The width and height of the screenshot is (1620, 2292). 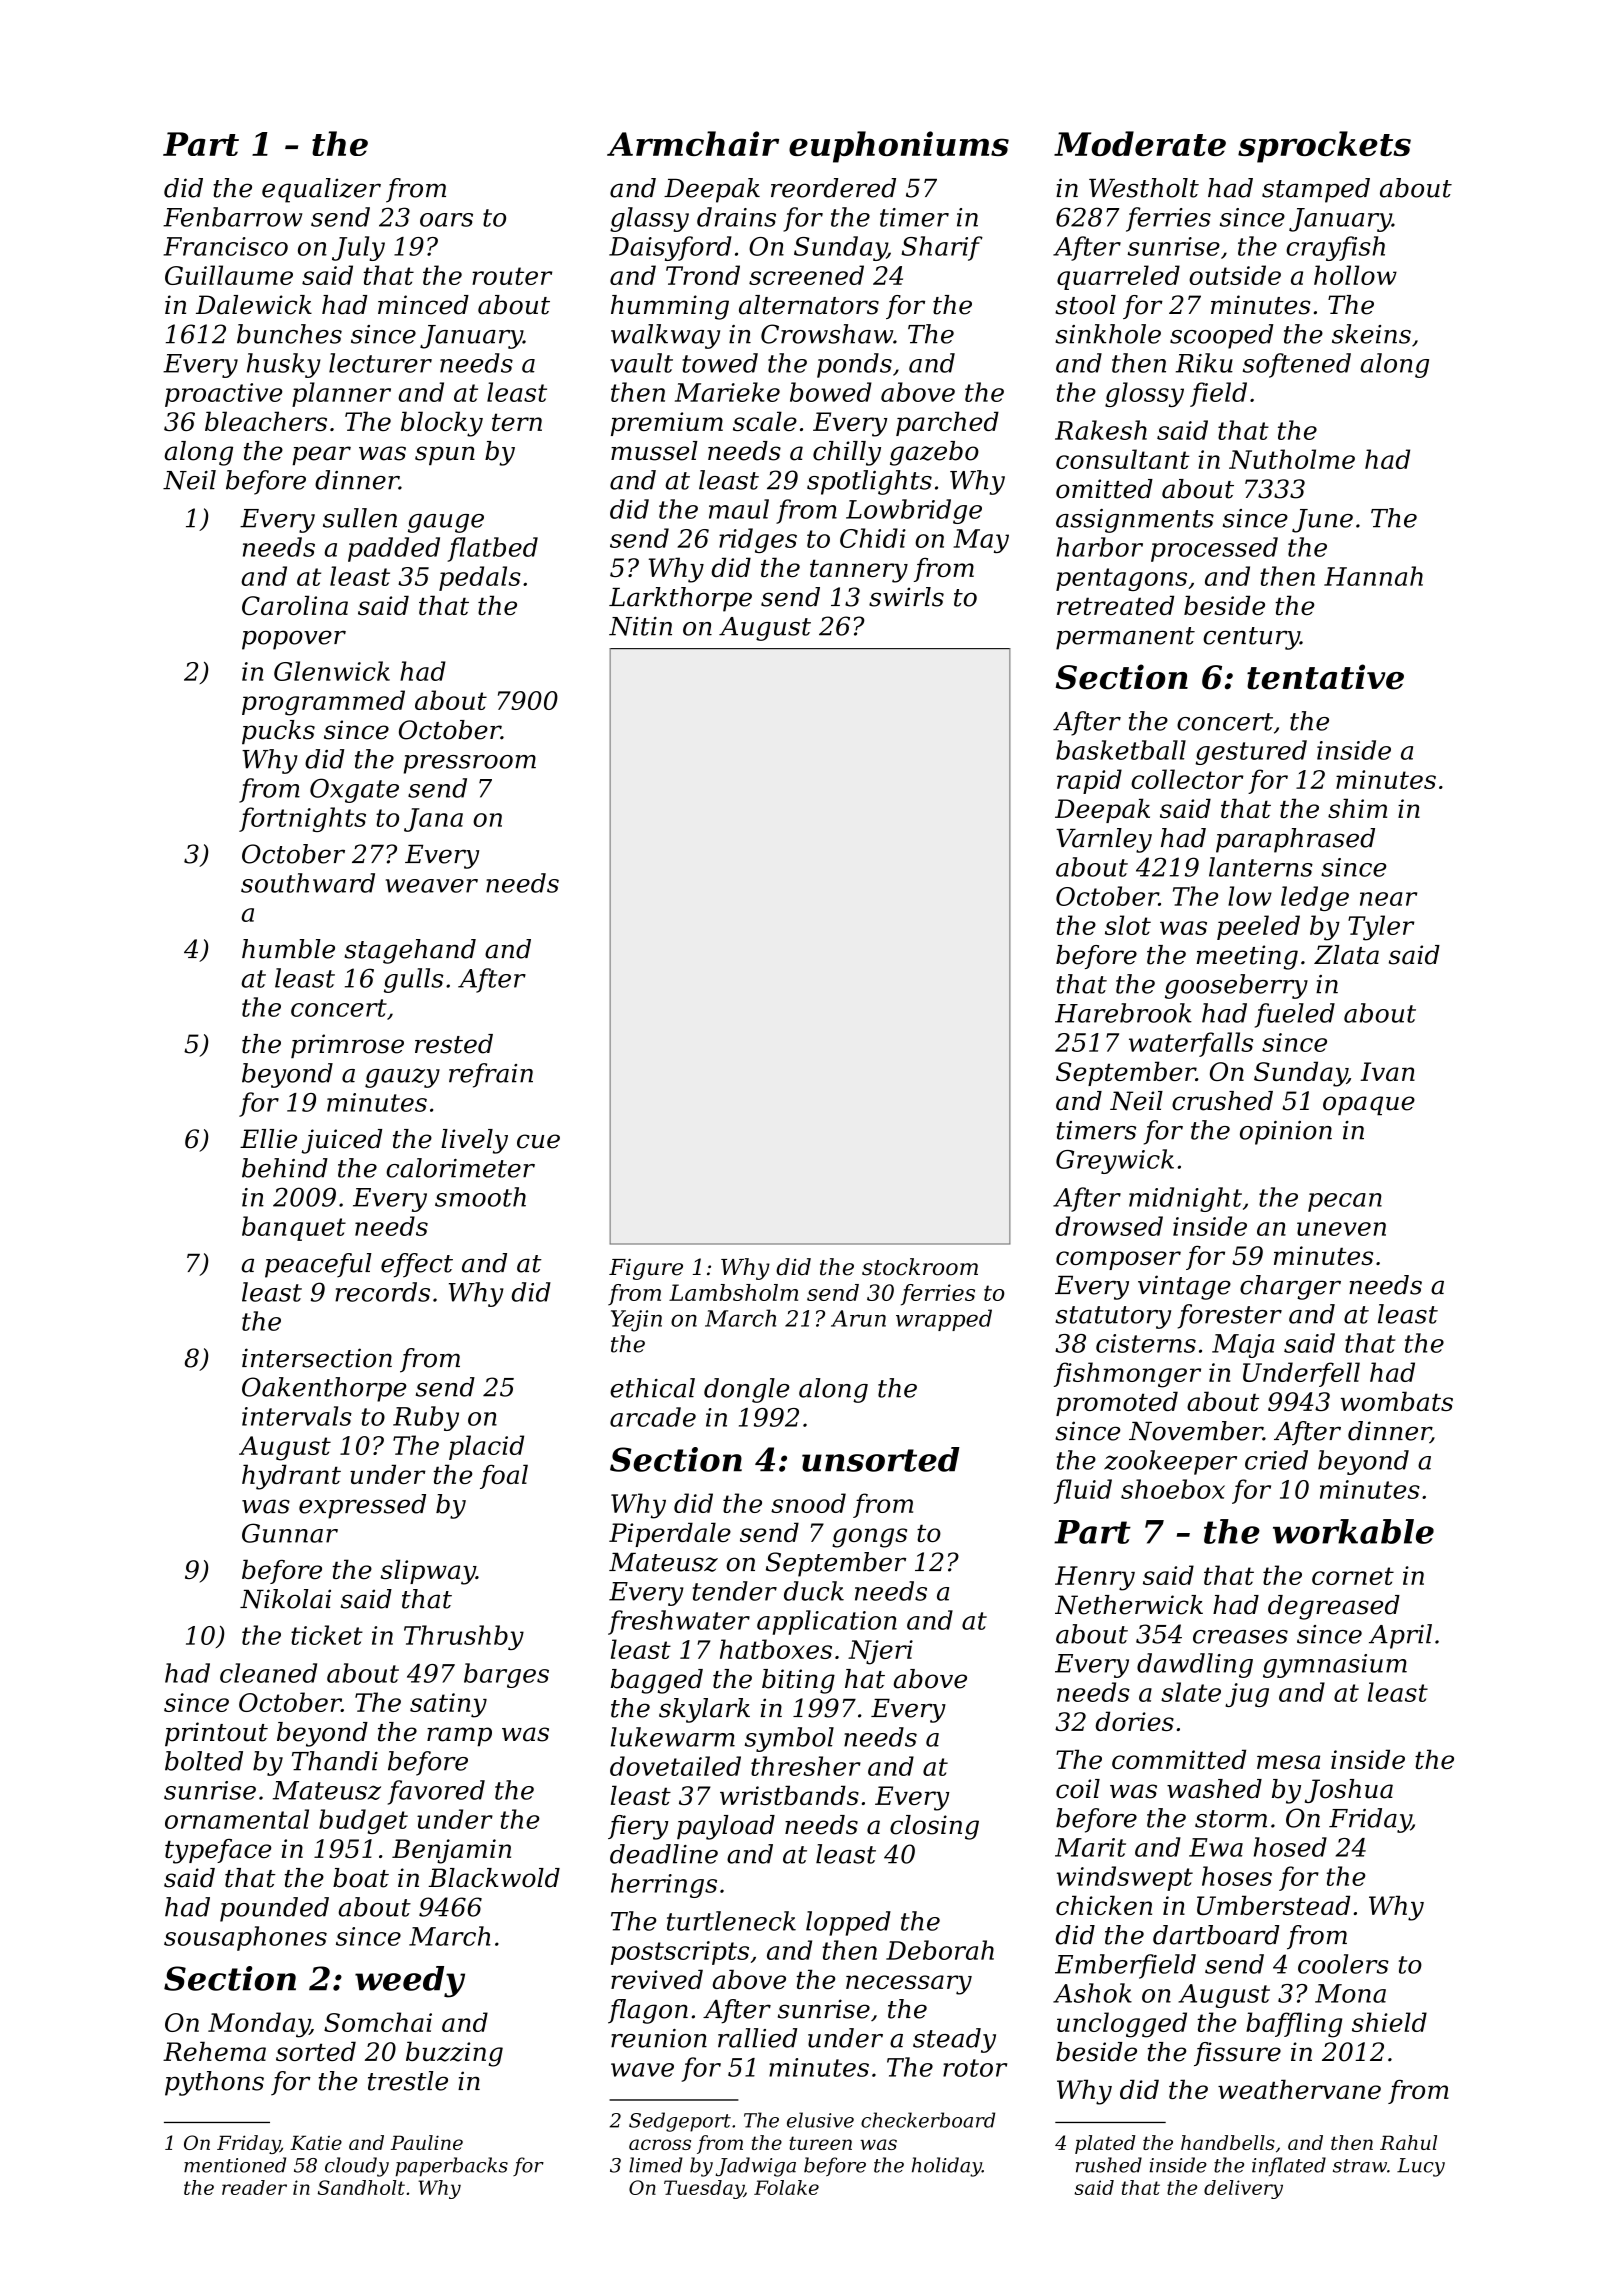 I want to click on slot, so click(x=1128, y=925).
